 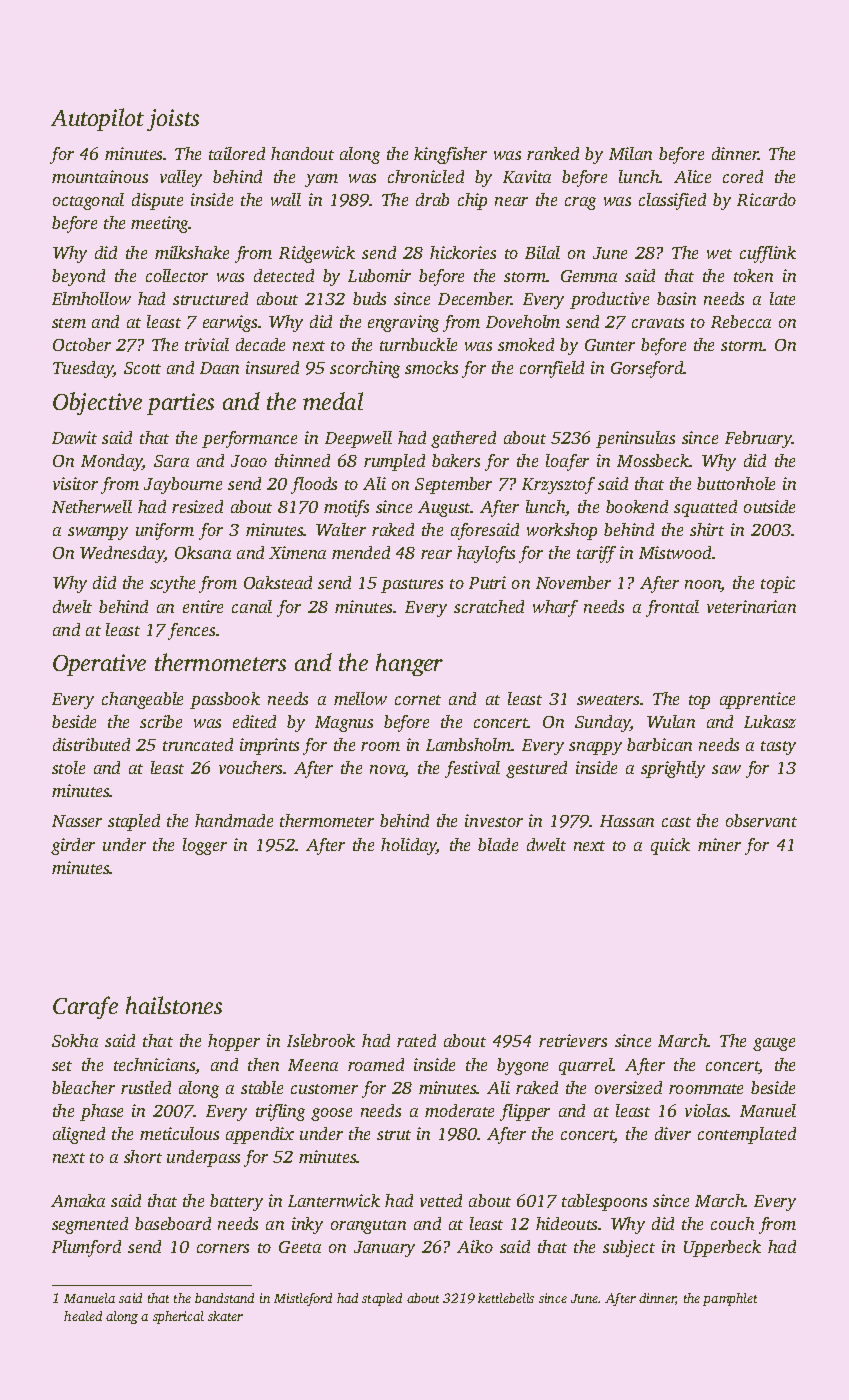 What do you see at coordinates (234, 1042) in the image?
I see `hopper` at bounding box center [234, 1042].
